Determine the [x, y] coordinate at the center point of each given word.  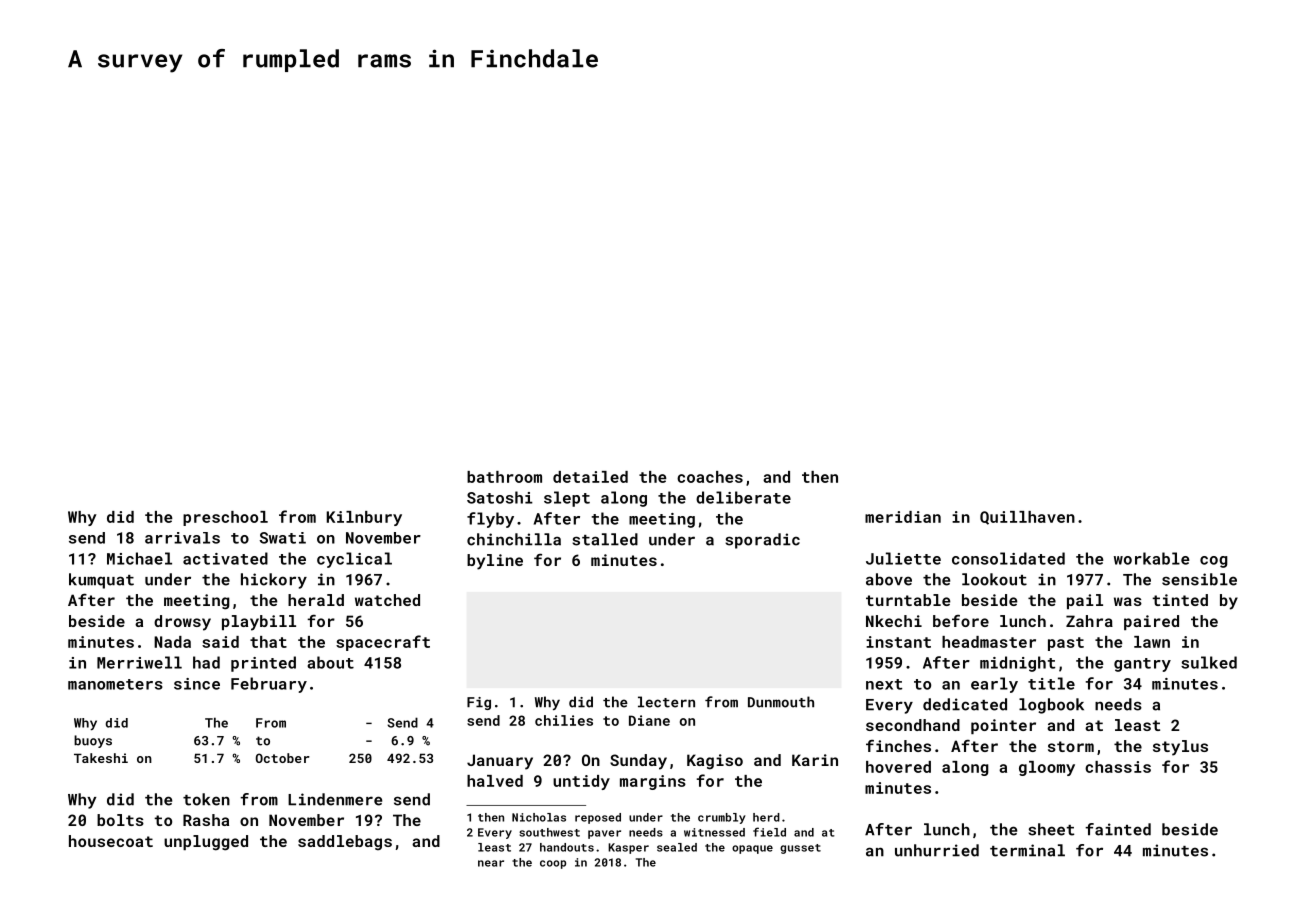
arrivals [182, 538]
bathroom [504, 477]
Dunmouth [781, 702]
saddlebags [345, 843]
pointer [1003, 726]
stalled [605, 539]
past [1066, 644]
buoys [93, 741]
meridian [903, 517]
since [197, 684]
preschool [225, 518]
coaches [710, 477]
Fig [479, 703]
